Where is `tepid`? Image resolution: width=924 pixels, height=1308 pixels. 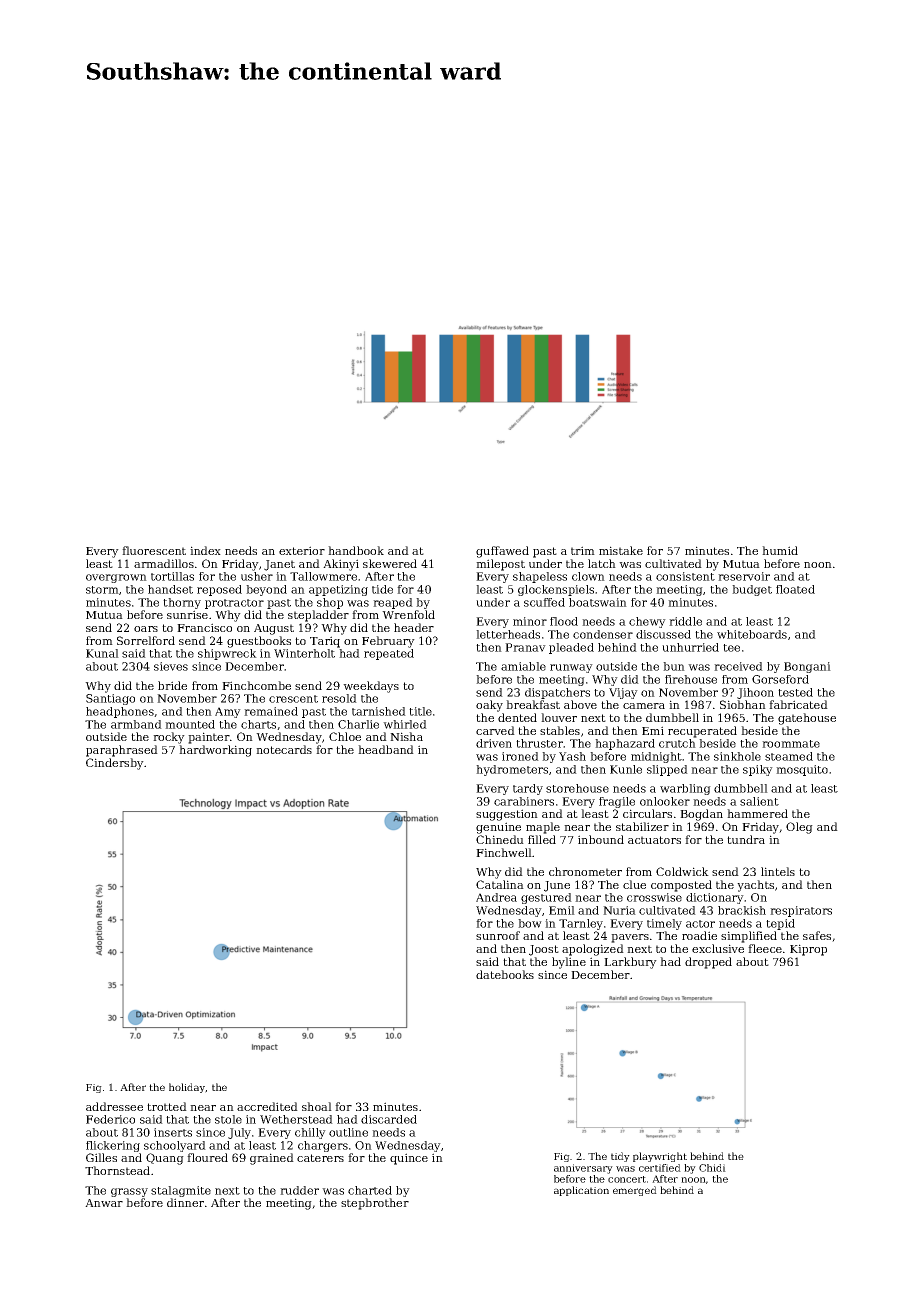 tepid is located at coordinates (780, 924).
